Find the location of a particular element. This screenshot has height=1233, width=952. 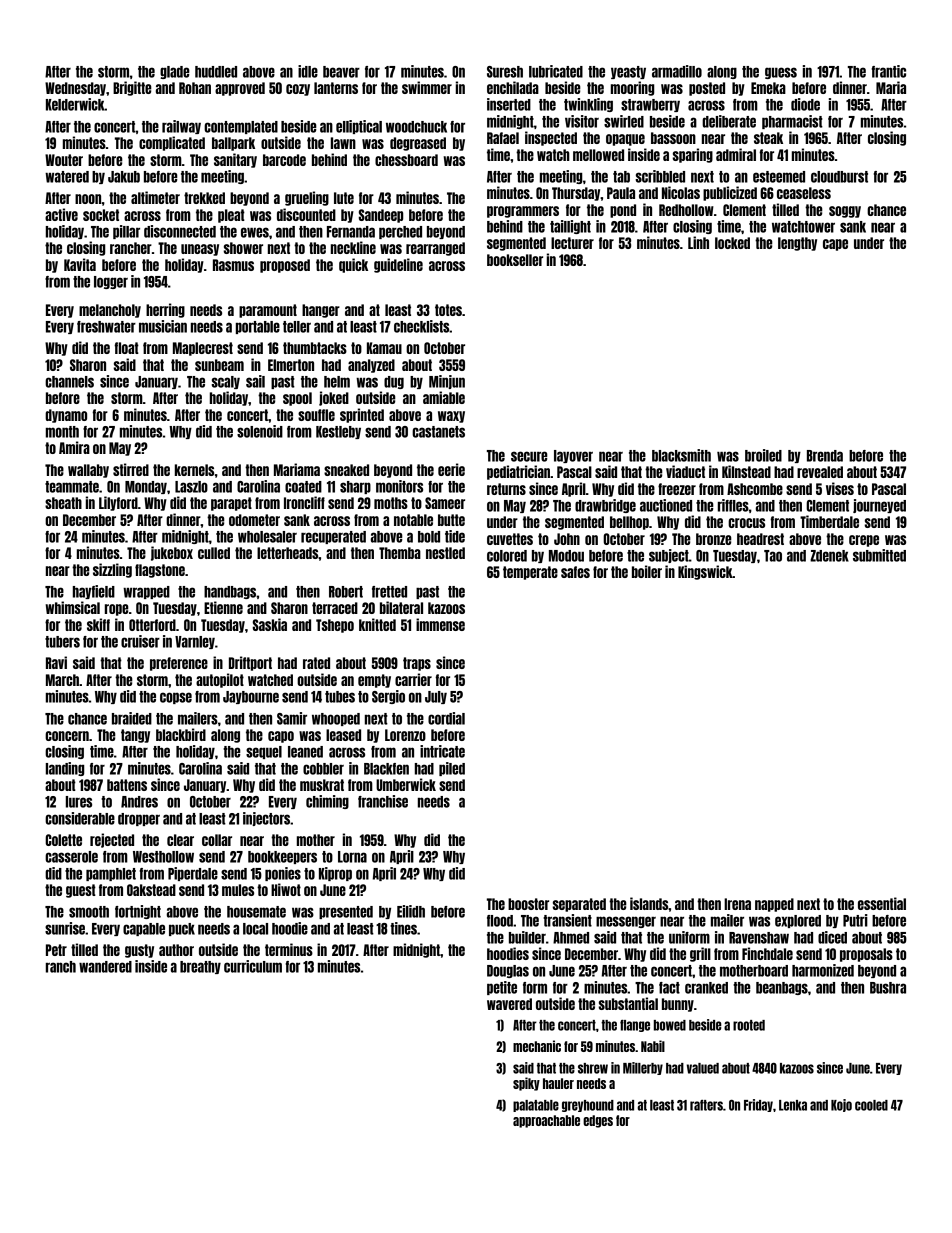

armadillo is located at coordinates (677, 71).
